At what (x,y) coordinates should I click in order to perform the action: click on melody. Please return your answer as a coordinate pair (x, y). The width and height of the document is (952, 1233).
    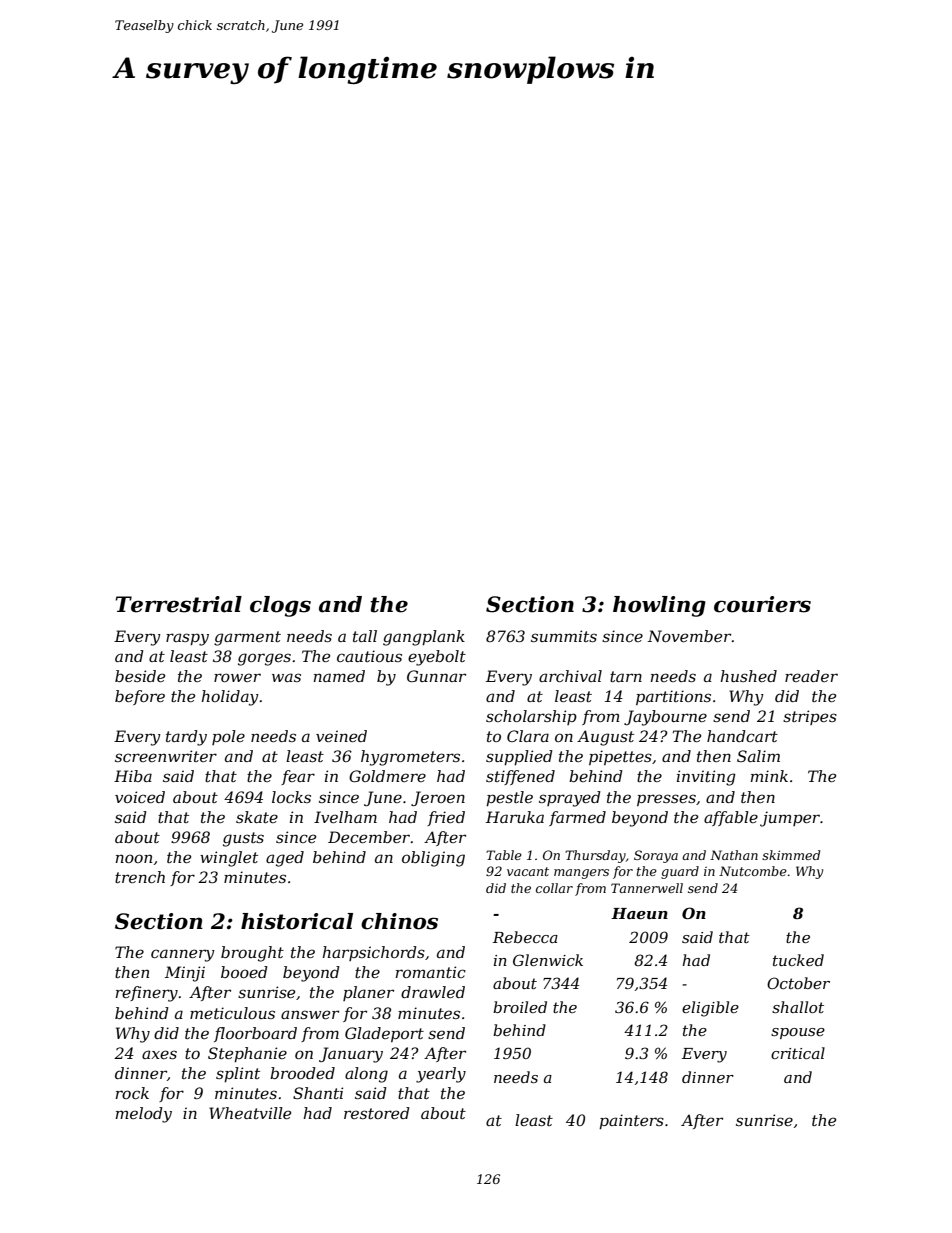
    Looking at the image, I should click on (144, 1115).
